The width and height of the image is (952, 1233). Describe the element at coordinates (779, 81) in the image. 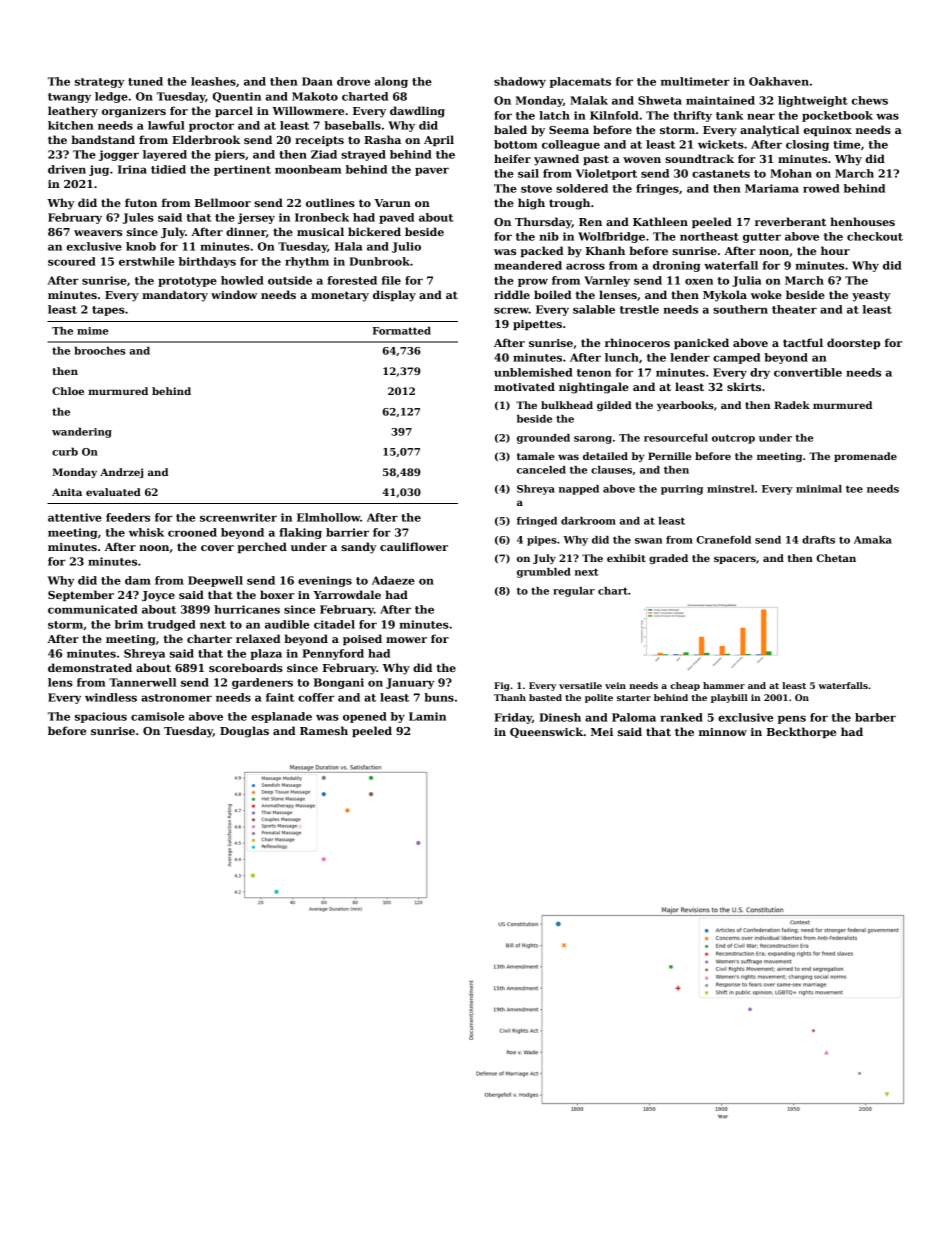

I see `Oakhaven` at that location.
